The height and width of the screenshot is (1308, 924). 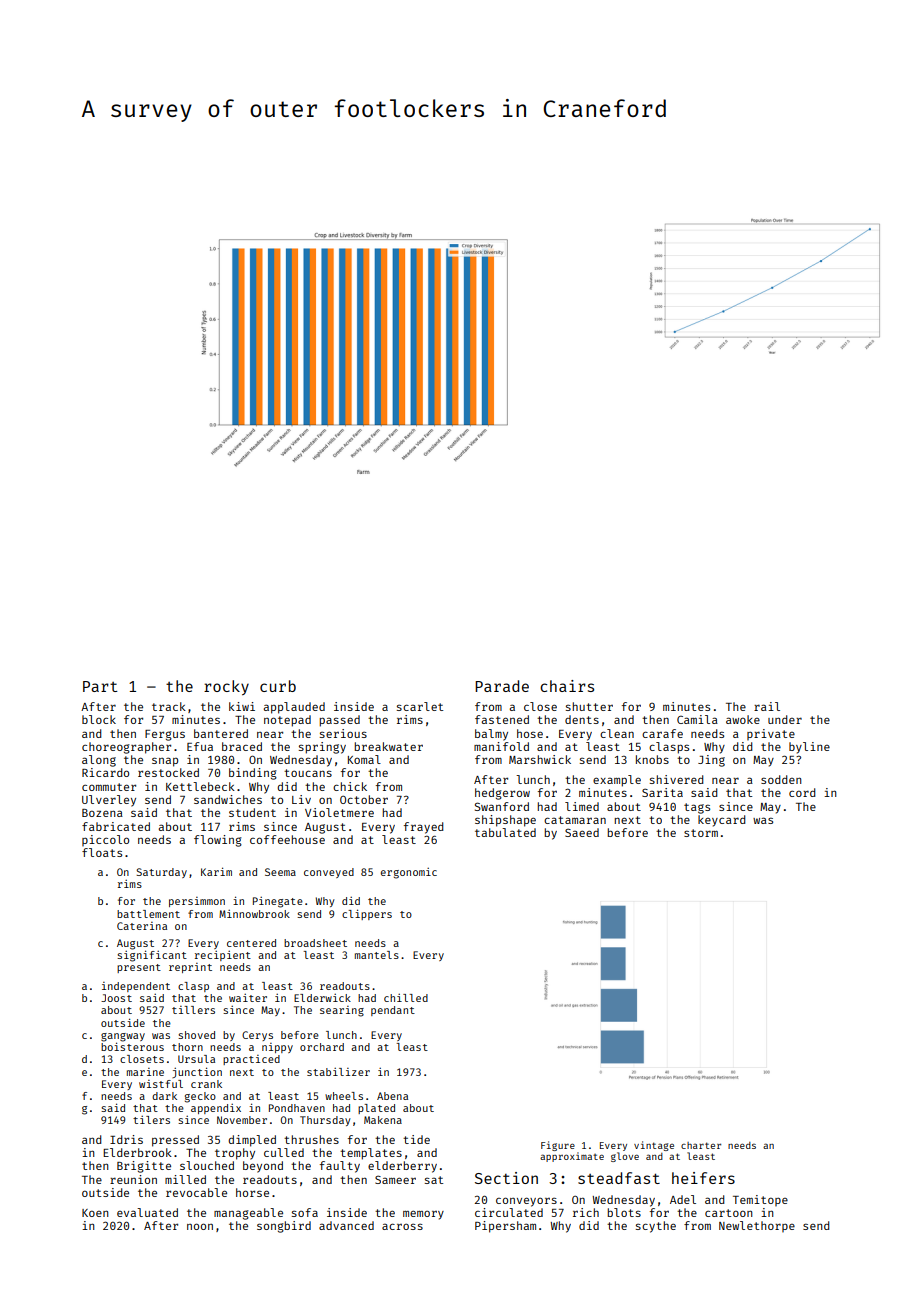 I want to click on Marshwick, so click(x=540, y=759).
